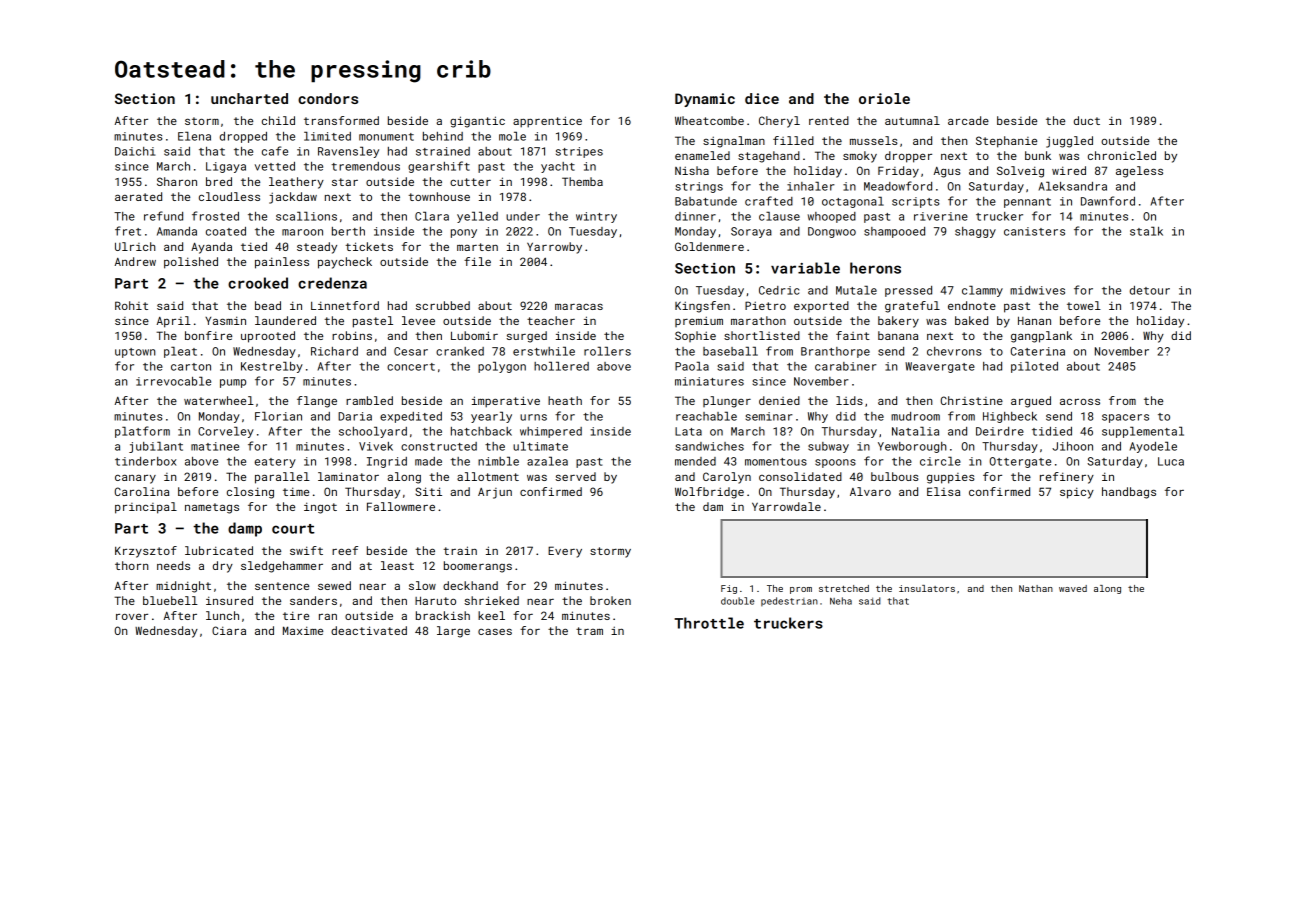 Image resolution: width=1308 pixels, height=924 pixels. What do you see at coordinates (709, 493) in the screenshot?
I see `Wolfbridge` at bounding box center [709, 493].
